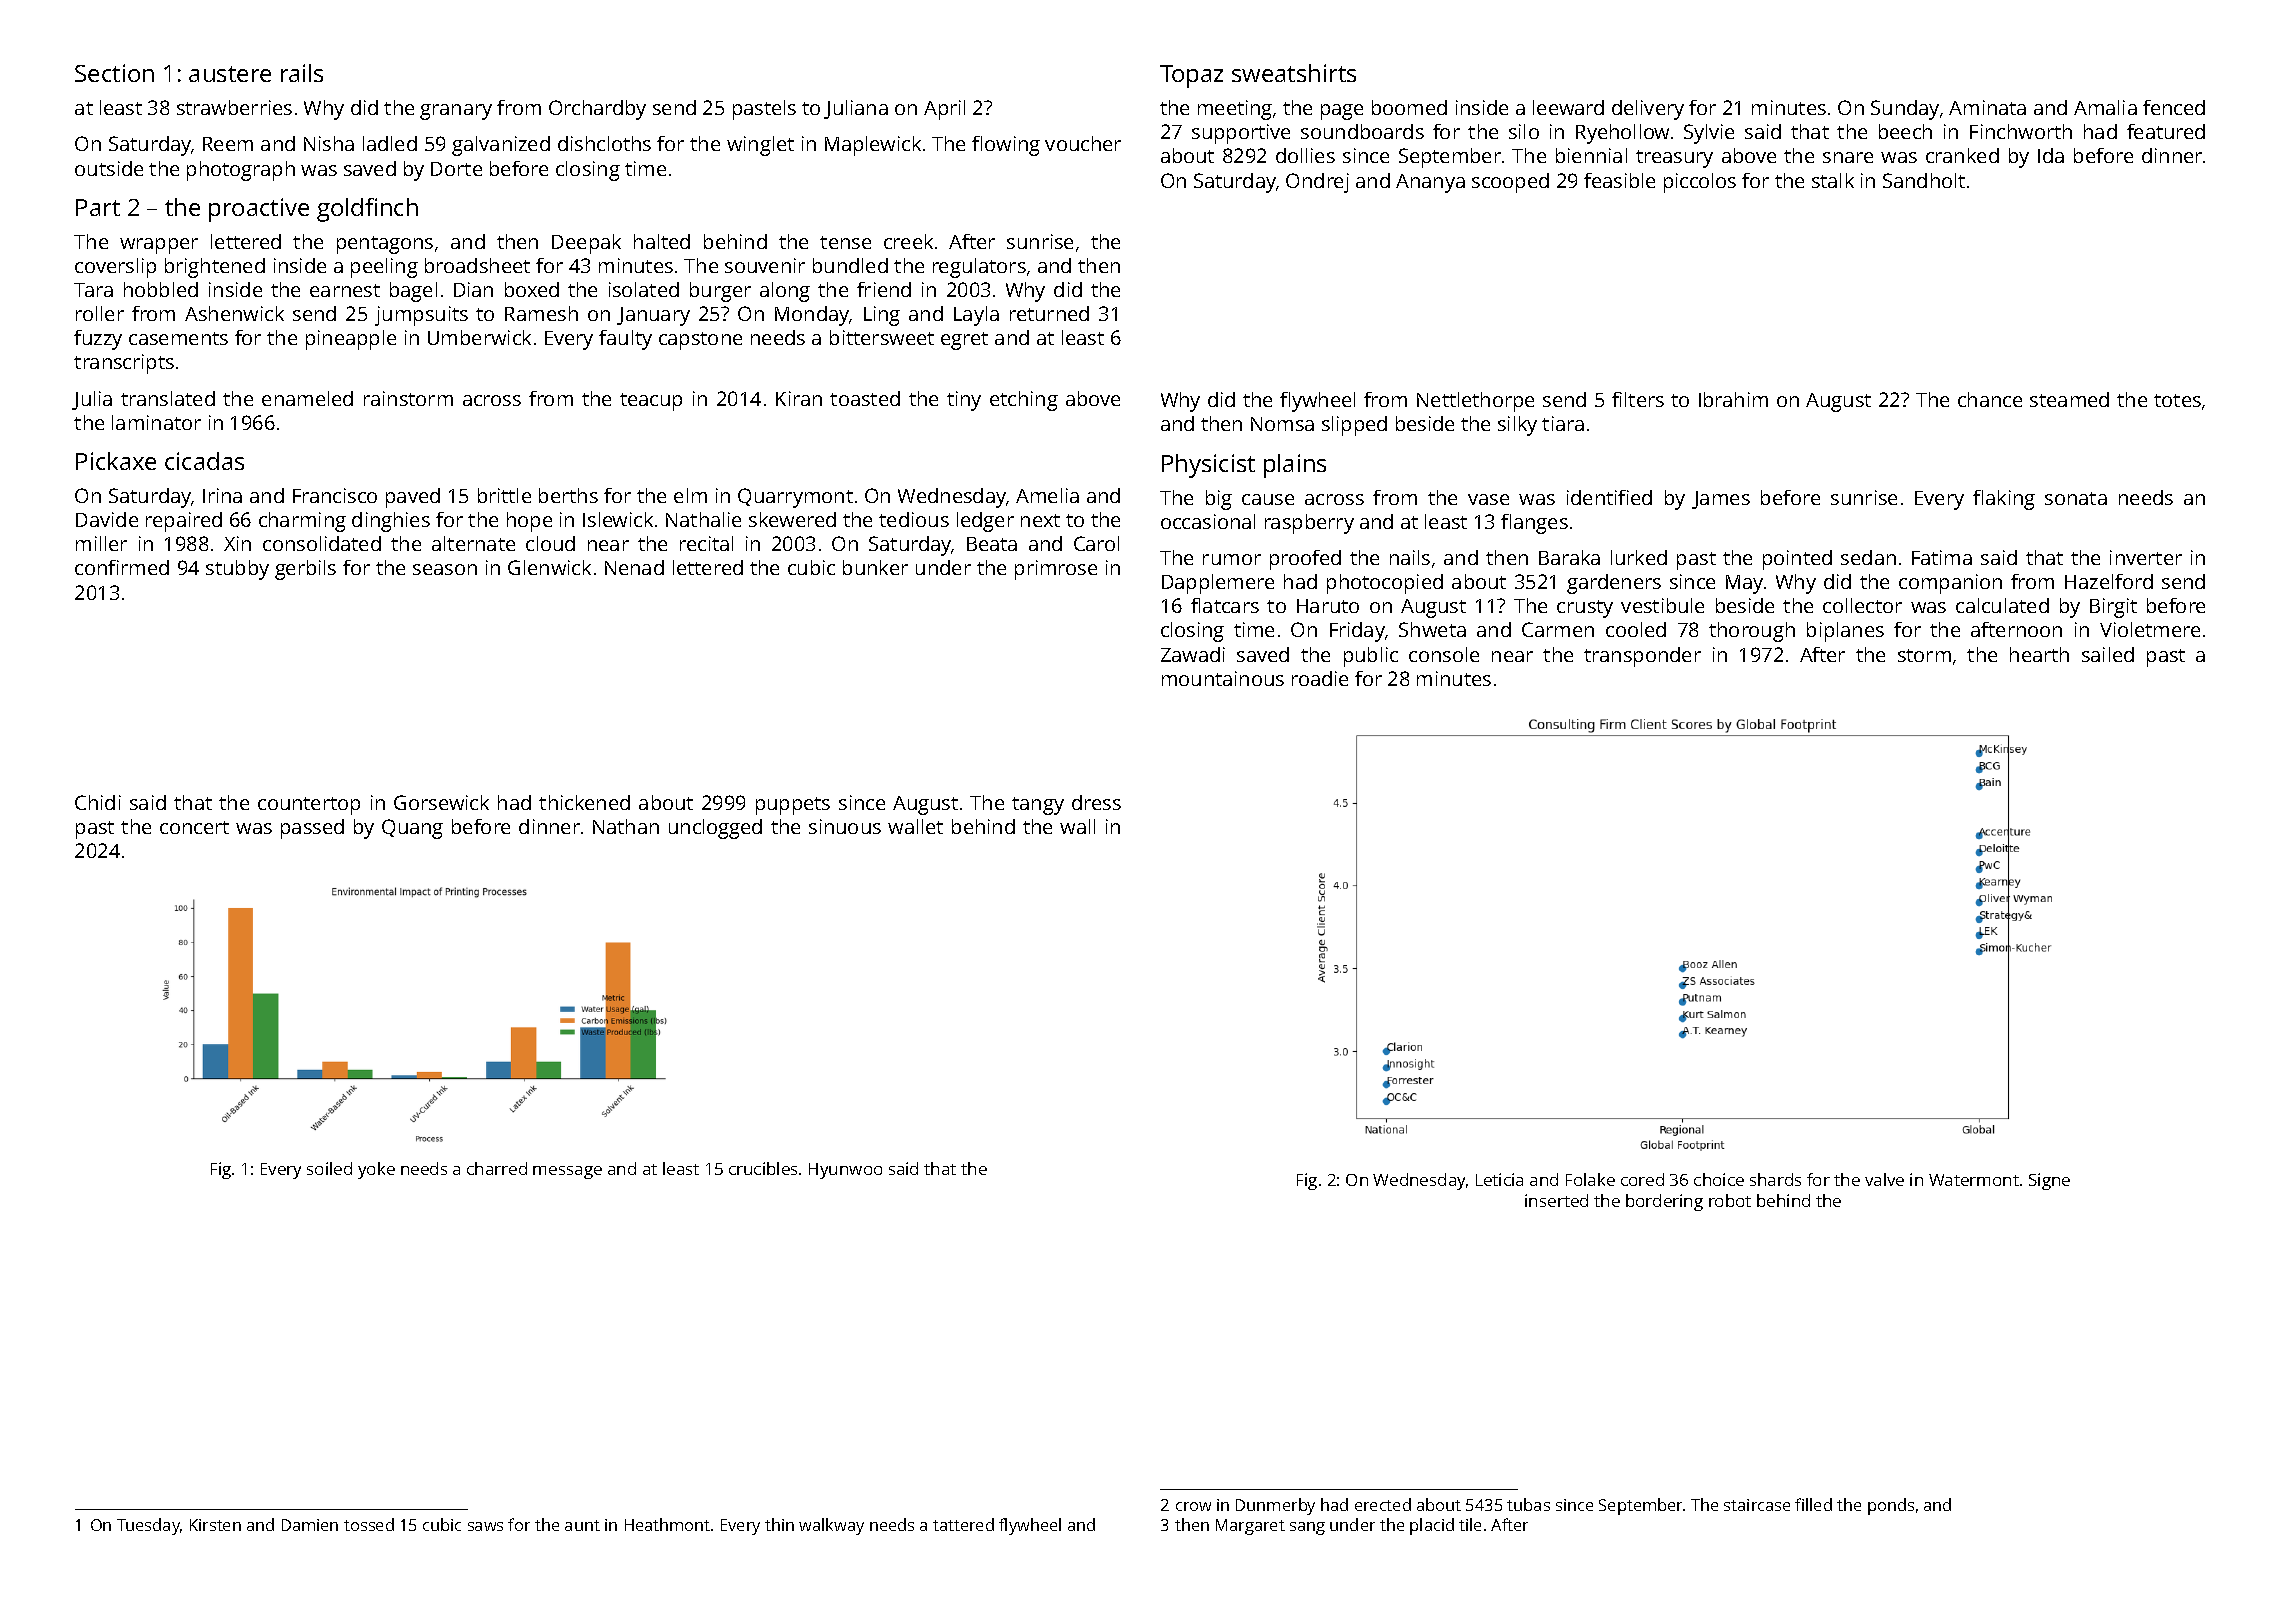  I want to click on sweatshirts, so click(1294, 73).
